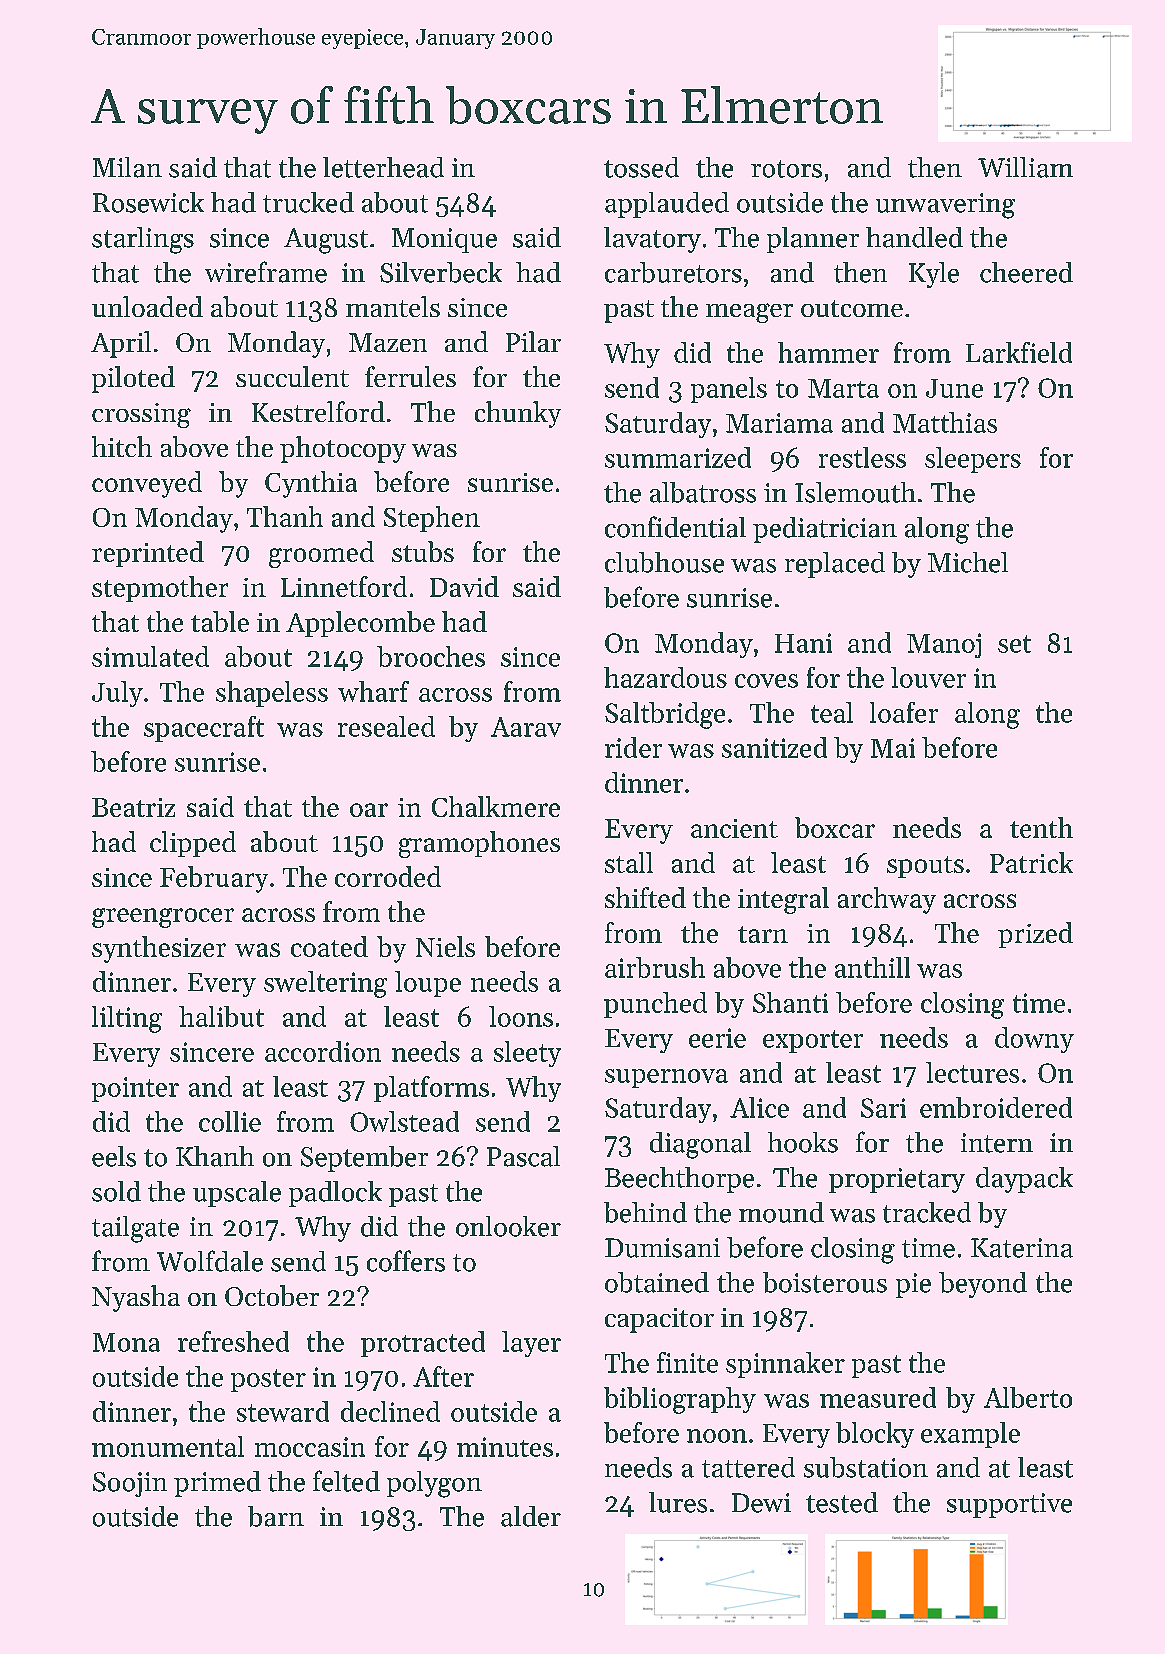 The width and height of the screenshot is (1165, 1654). Describe the element at coordinates (641, 167) in the screenshot. I see `tossed` at that location.
